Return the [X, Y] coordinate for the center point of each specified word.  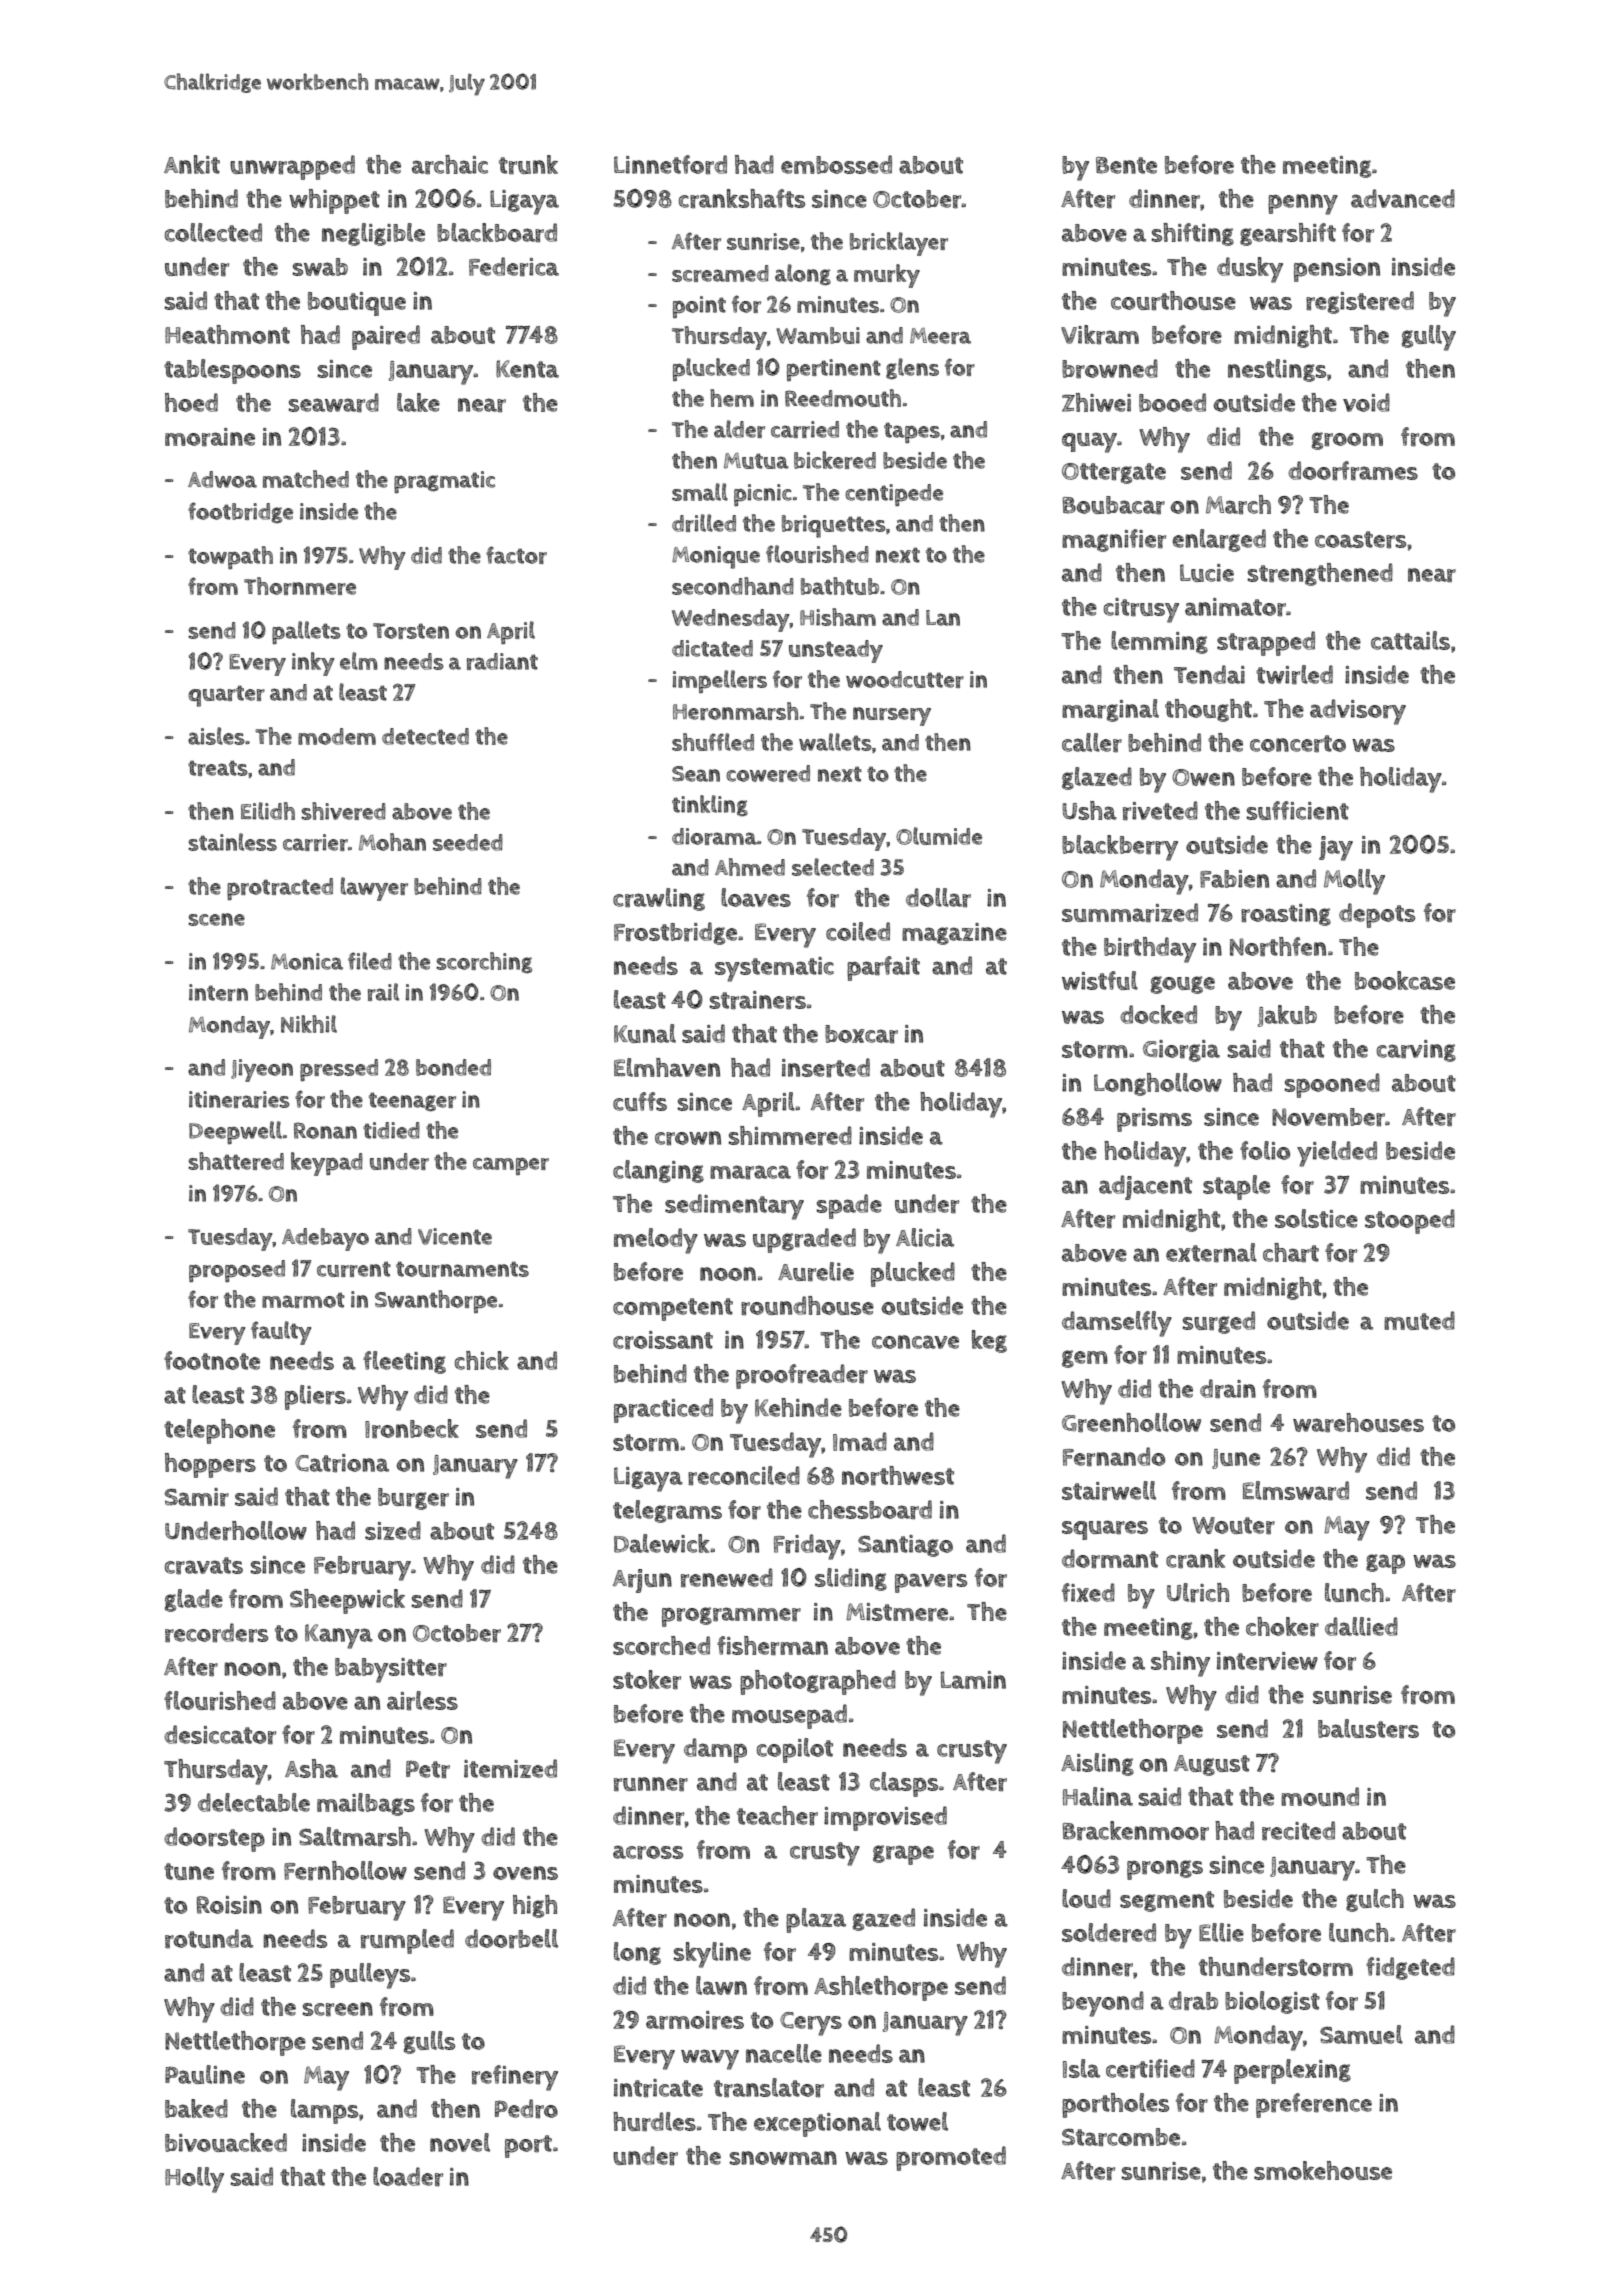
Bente [1126, 165]
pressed [339, 1070]
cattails [1410, 640]
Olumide [939, 836]
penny [1303, 204]
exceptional [817, 2124]
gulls [429, 2042]
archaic [450, 165]
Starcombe [1121, 2137]
